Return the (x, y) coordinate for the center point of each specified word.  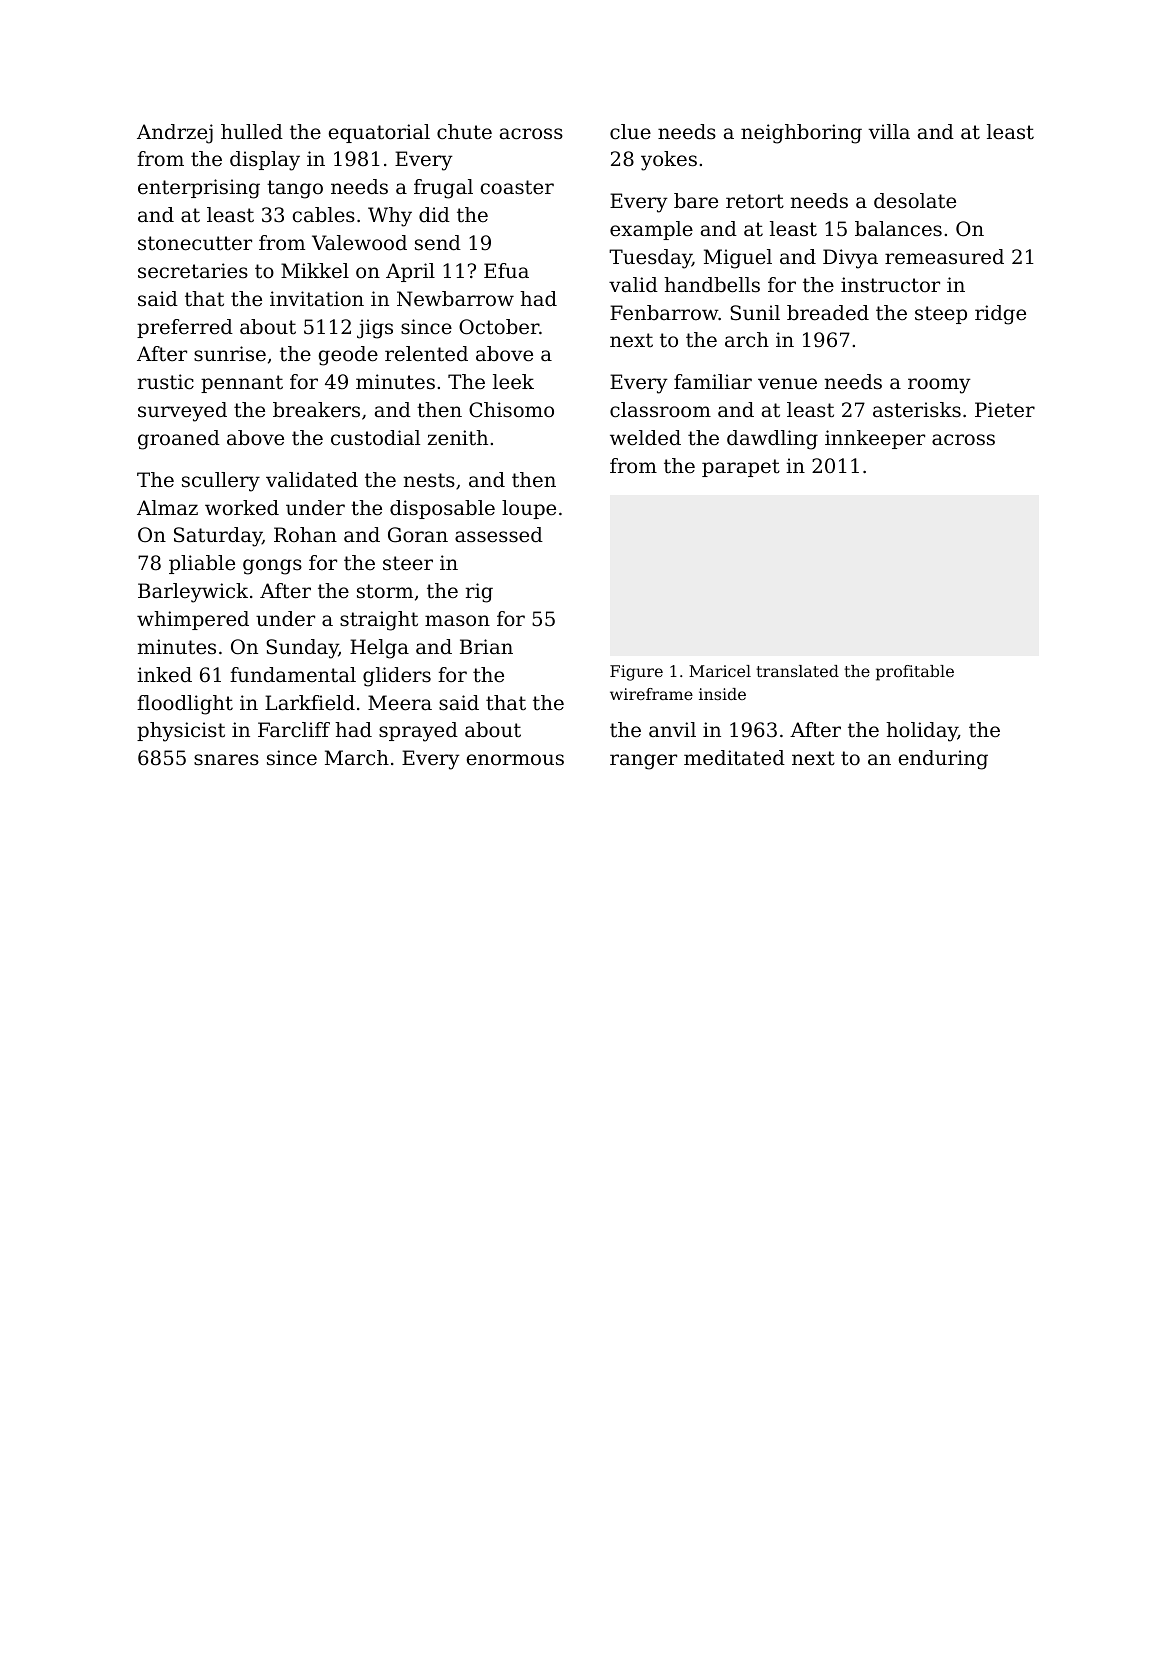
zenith (458, 438)
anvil (672, 729)
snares (226, 760)
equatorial (379, 133)
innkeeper (875, 439)
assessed (499, 535)
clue (630, 132)
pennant (242, 384)
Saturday (218, 537)
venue (787, 383)
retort (755, 201)
